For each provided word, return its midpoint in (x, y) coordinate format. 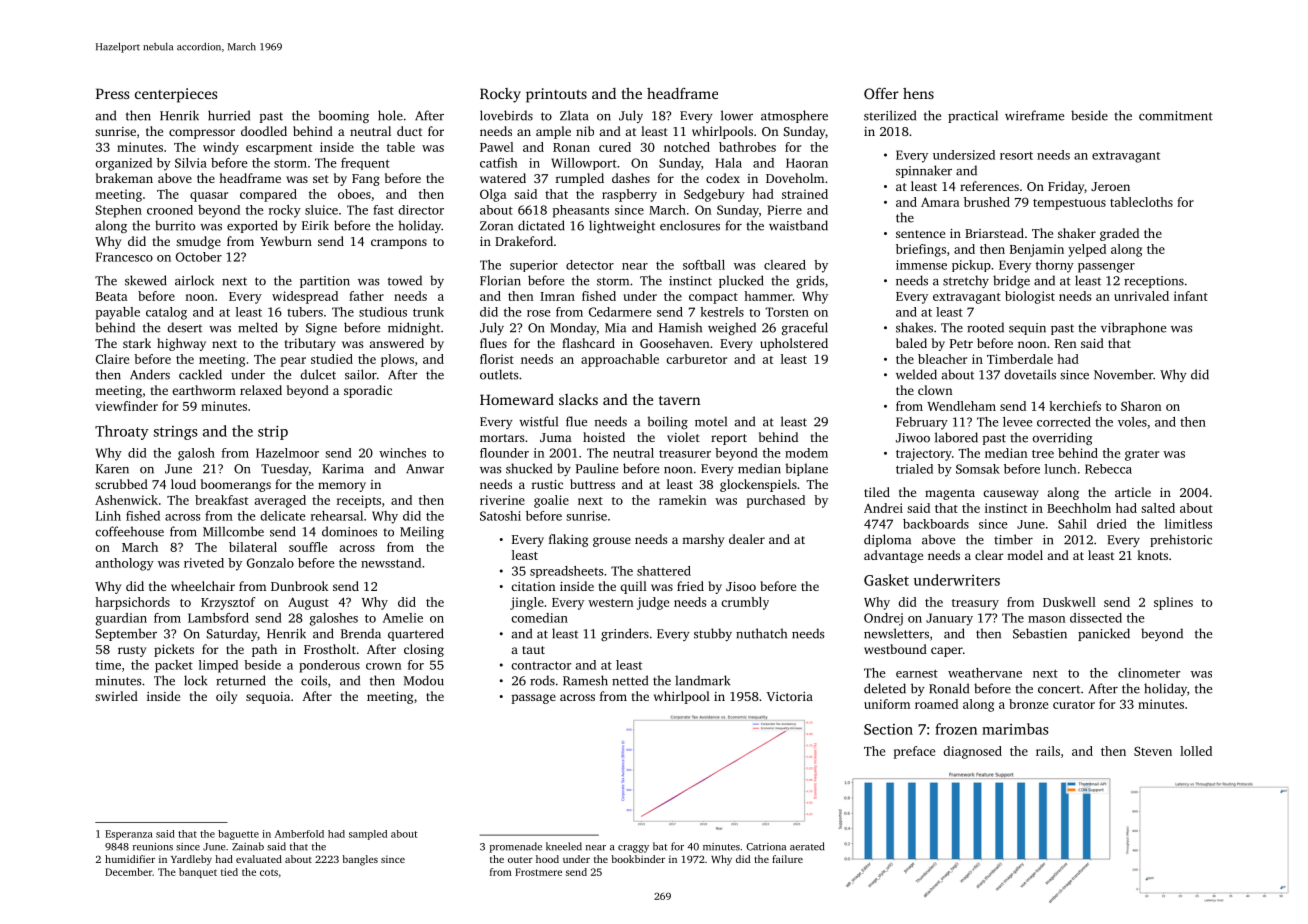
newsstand (391, 563)
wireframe (1034, 115)
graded (1119, 234)
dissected (1096, 618)
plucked (741, 281)
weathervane (985, 673)
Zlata (574, 115)
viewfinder (126, 406)
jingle (527, 603)
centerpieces (176, 95)
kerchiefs (1075, 406)
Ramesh (585, 680)
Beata (112, 296)
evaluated (259, 859)
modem (806, 453)
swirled (116, 696)
